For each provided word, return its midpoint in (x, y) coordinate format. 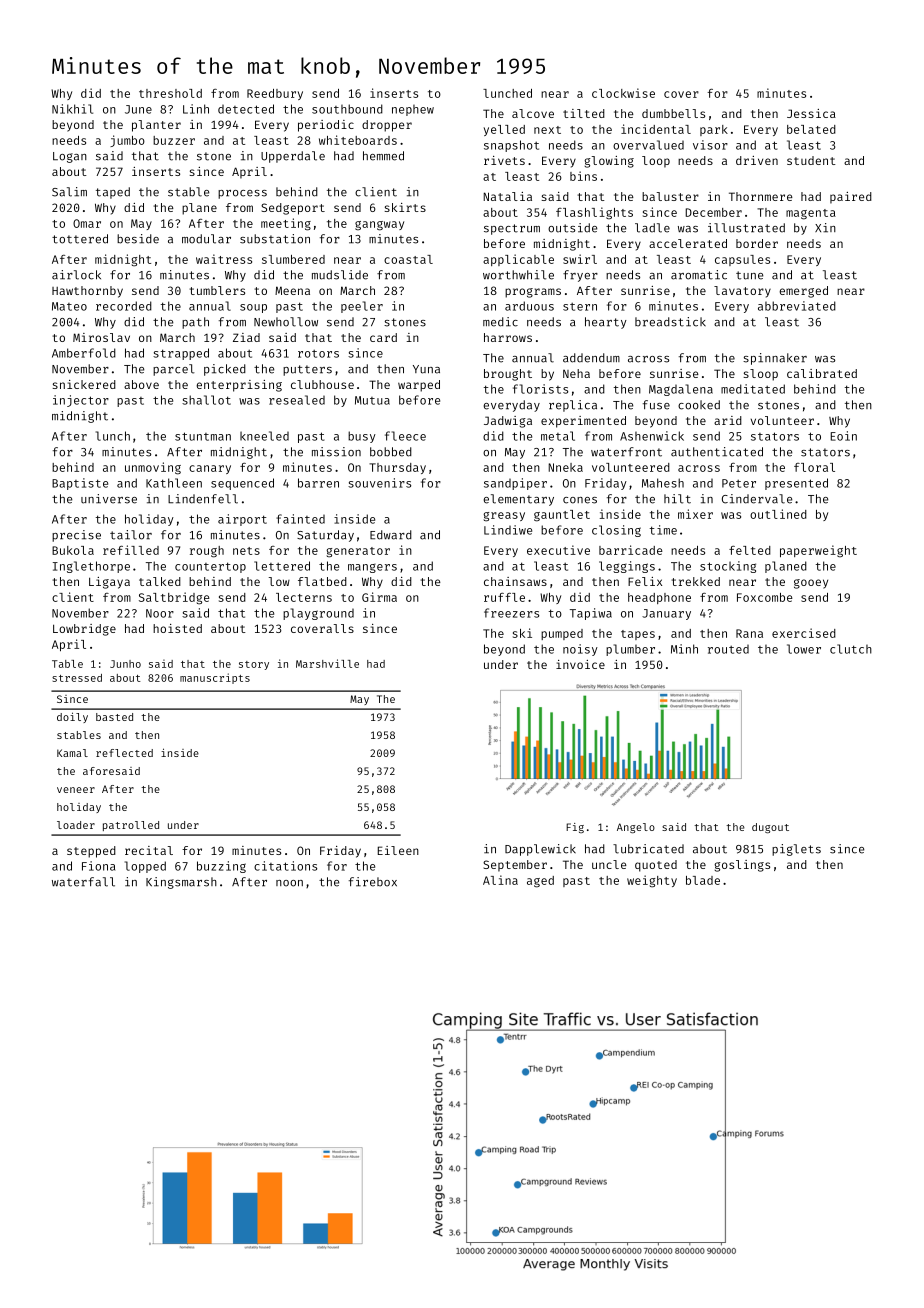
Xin (825, 228)
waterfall (83, 882)
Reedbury (275, 94)
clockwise (623, 93)
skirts (405, 207)
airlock (76, 275)
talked (160, 581)
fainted (300, 519)
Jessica (811, 113)
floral (814, 467)
